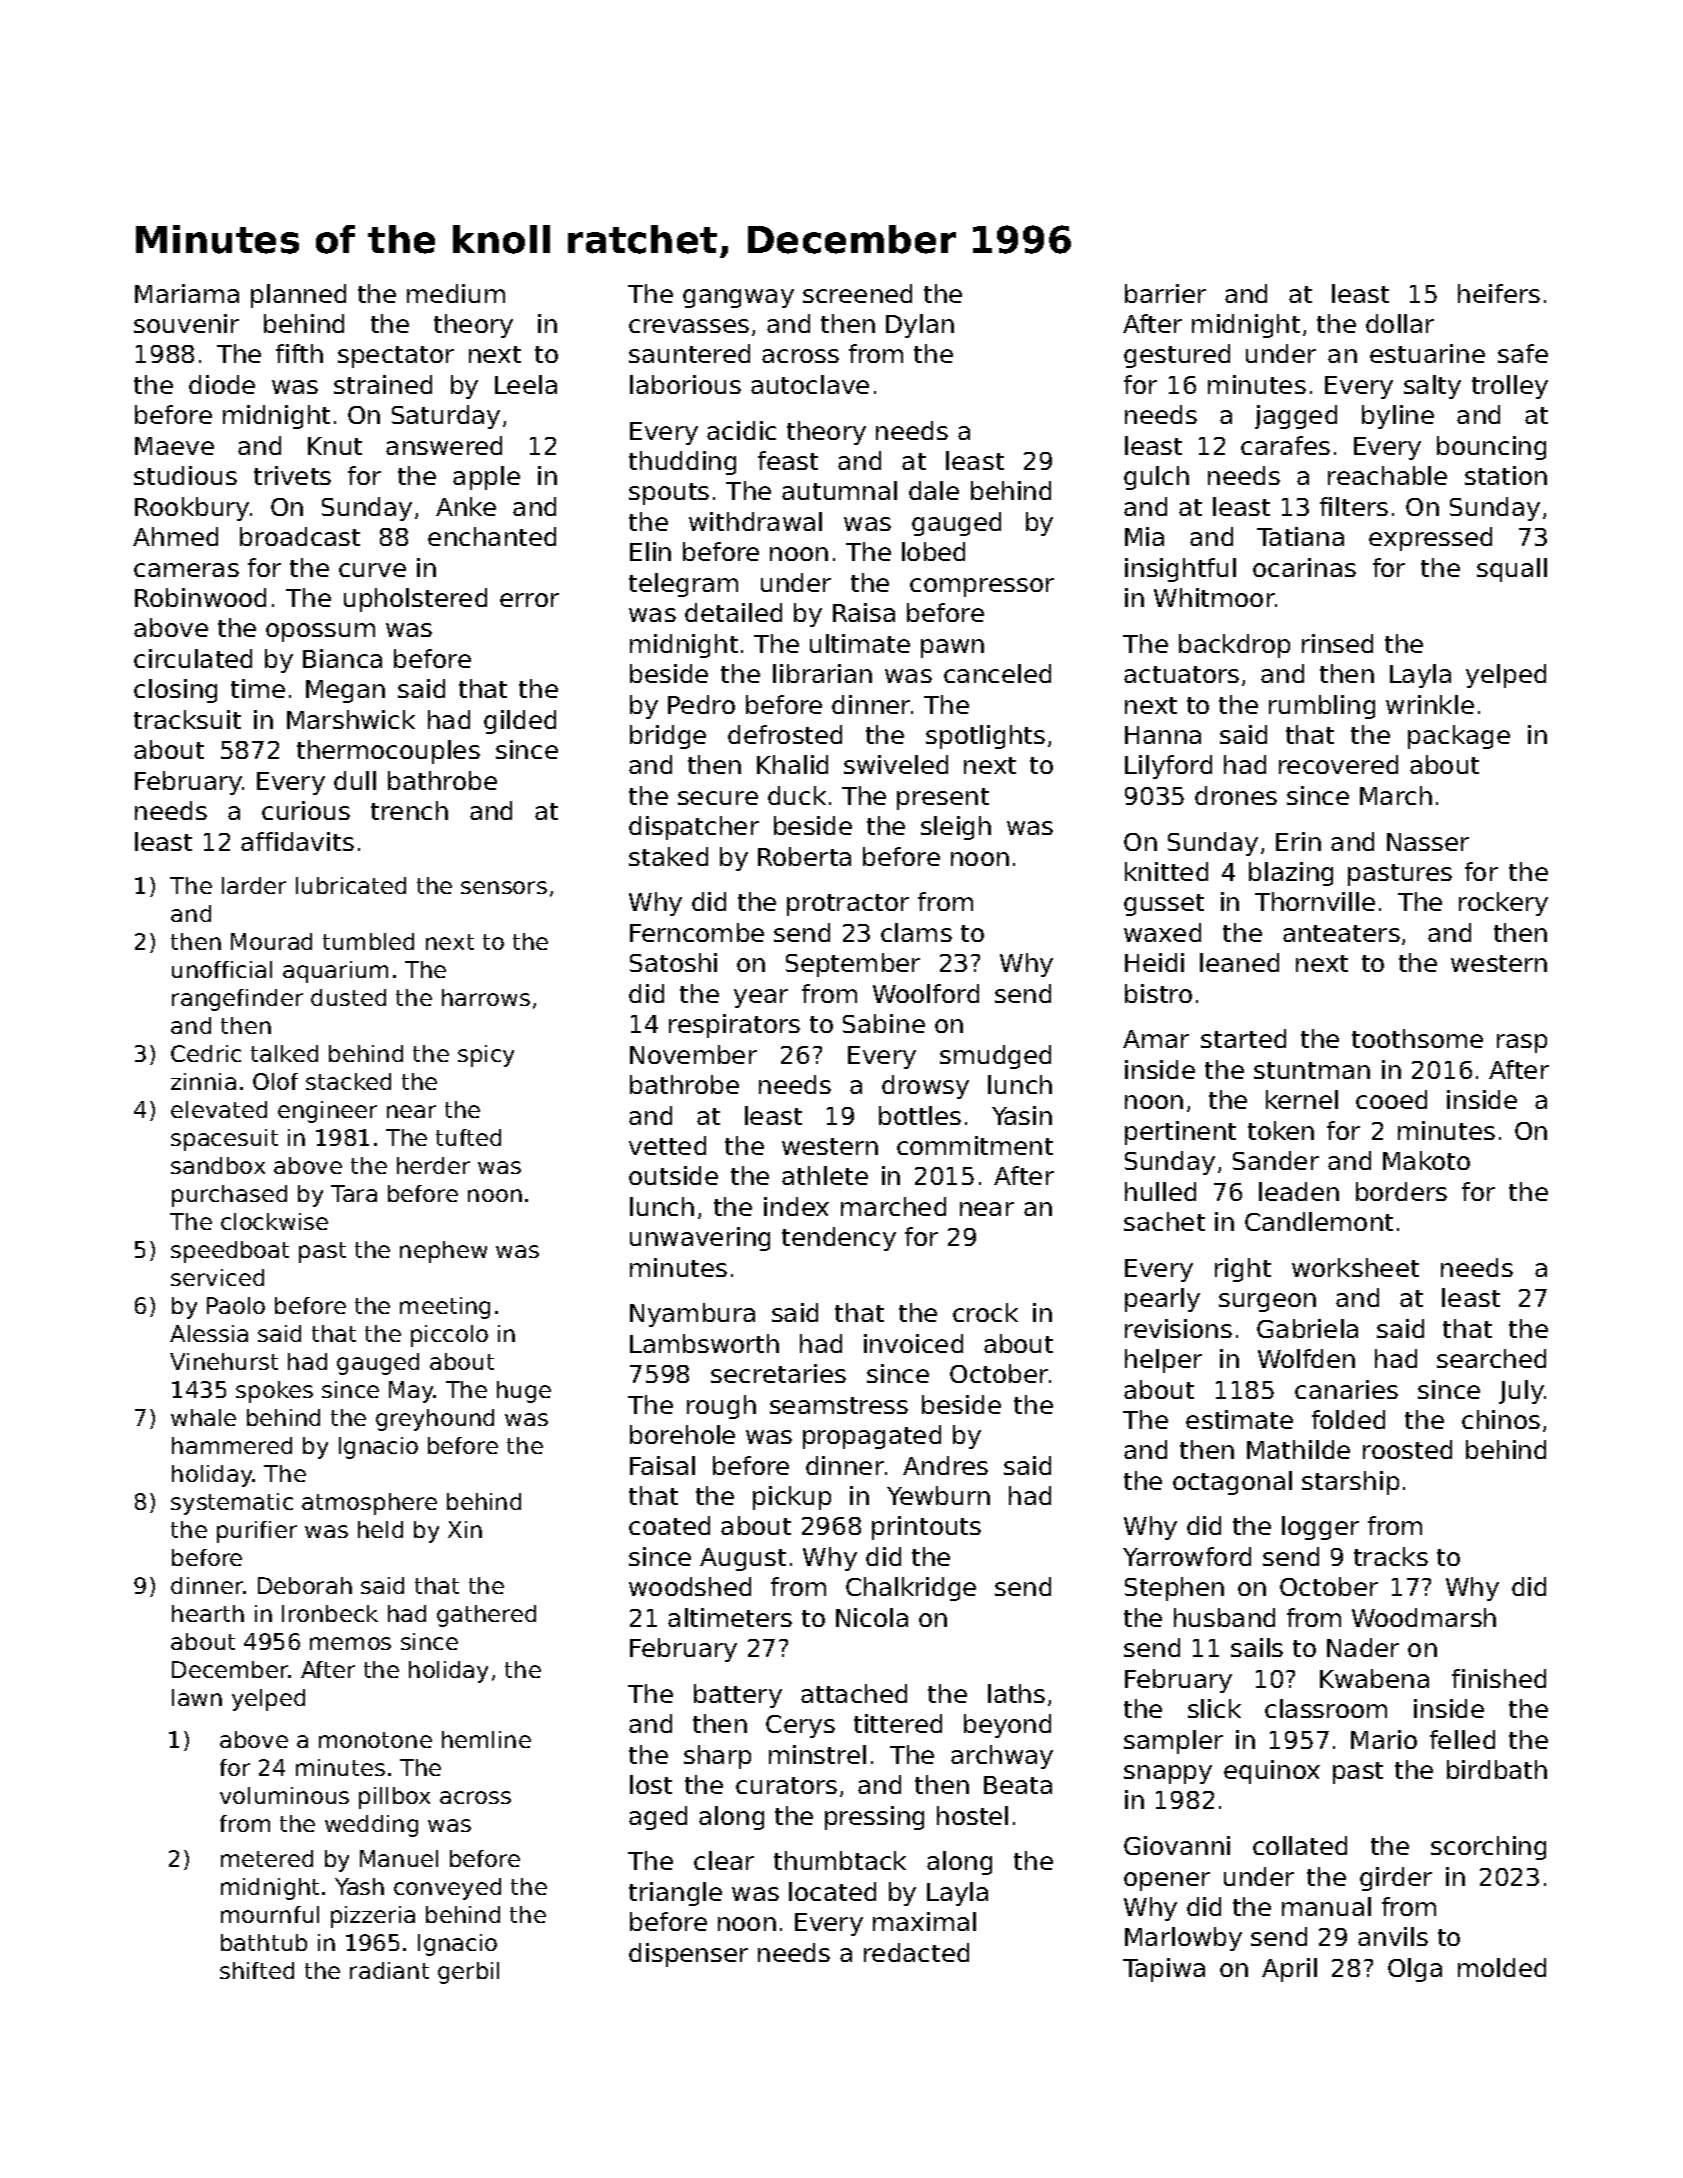 Image resolution: width=1683 pixels, height=2178 pixels. Describe the element at coordinates (1499, 1678) in the page. I see `finished` at that location.
